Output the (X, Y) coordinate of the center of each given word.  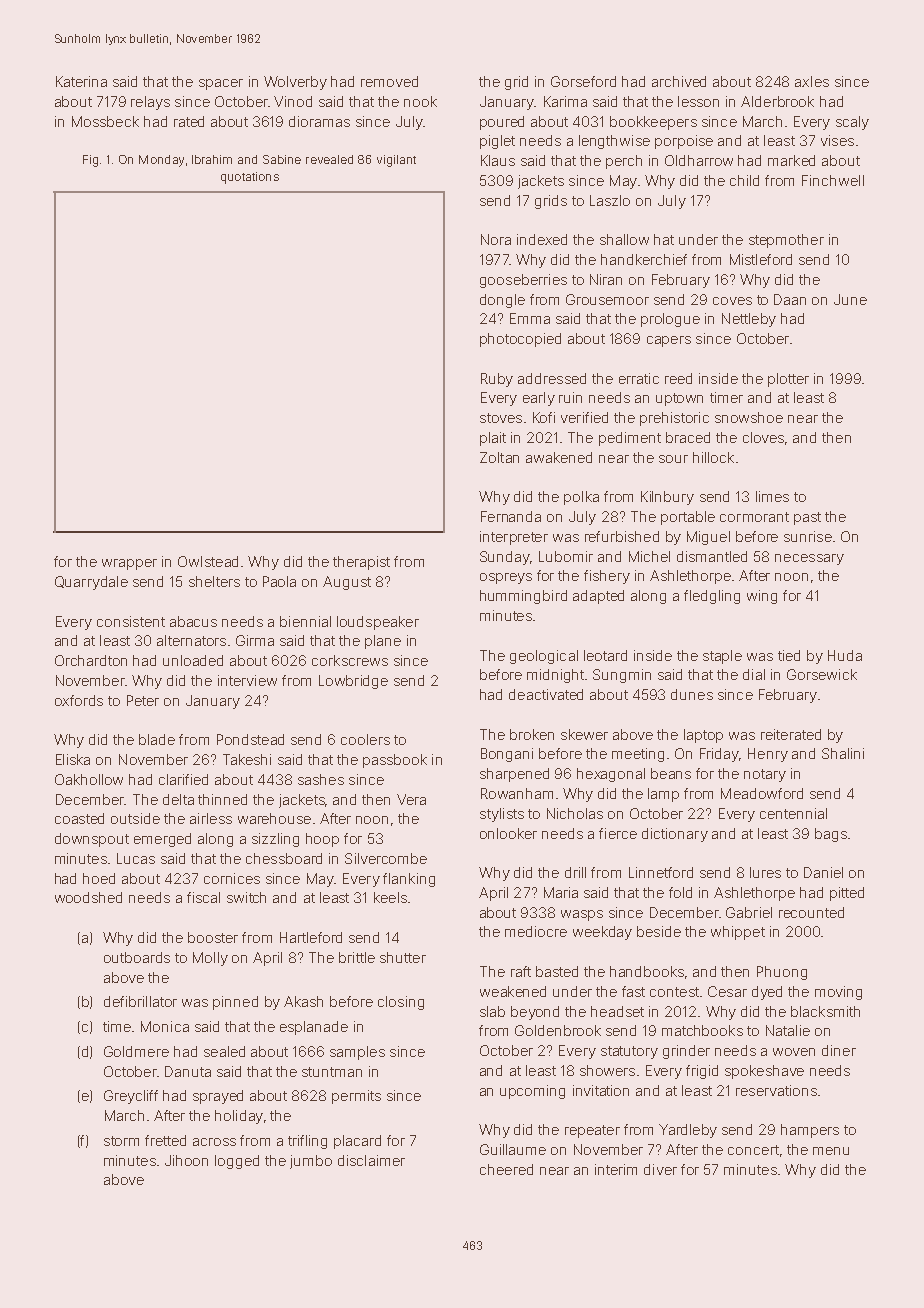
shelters (214, 581)
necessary (809, 559)
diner (839, 1050)
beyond (535, 1013)
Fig (90, 161)
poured (502, 123)
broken (532, 734)
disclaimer (371, 1160)
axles (812, 81)
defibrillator (140, 1001)
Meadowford (762, 793)
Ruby (497, 380)
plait (493, 439)
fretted (165, 1140)
